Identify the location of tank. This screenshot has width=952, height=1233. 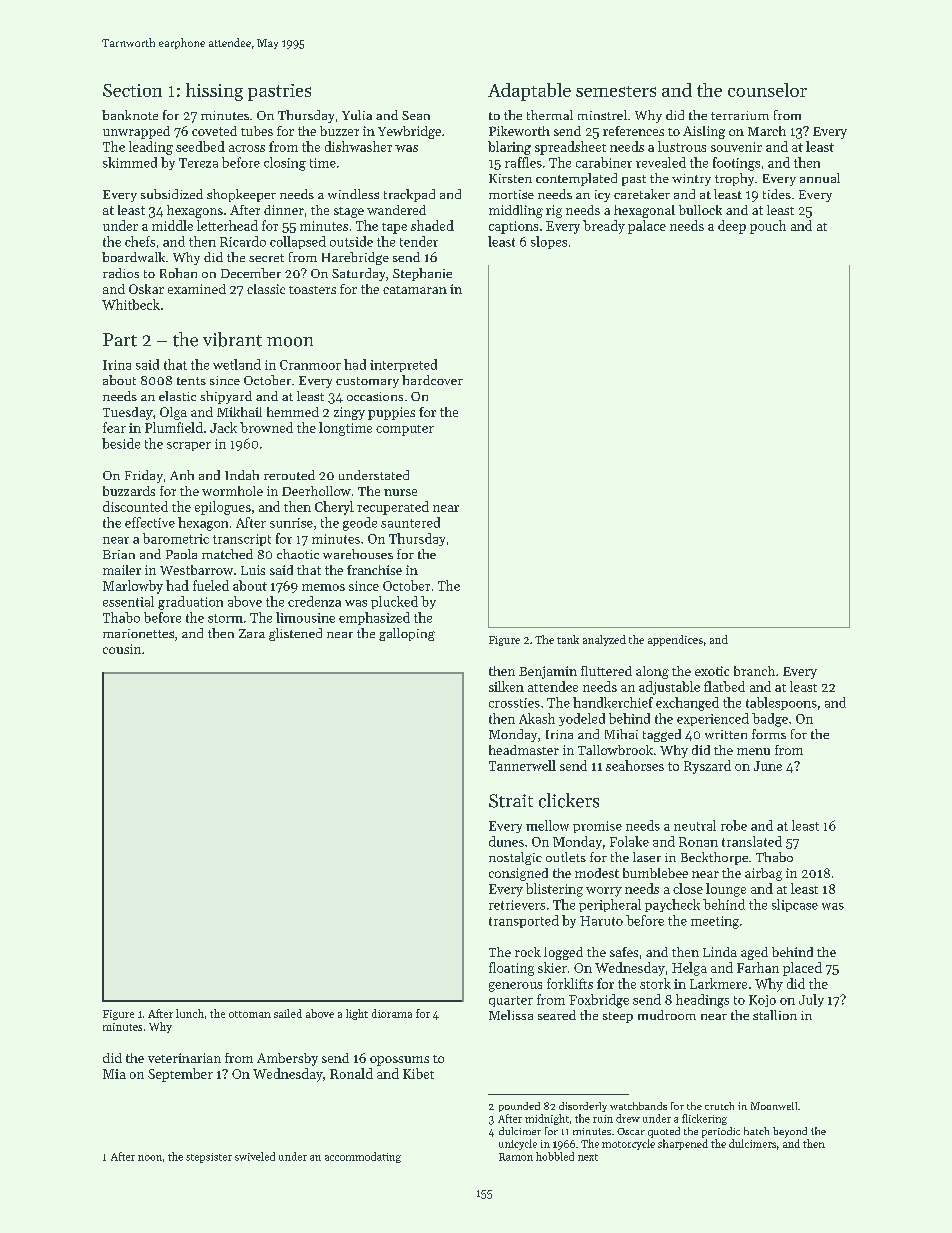
(568, 639).
